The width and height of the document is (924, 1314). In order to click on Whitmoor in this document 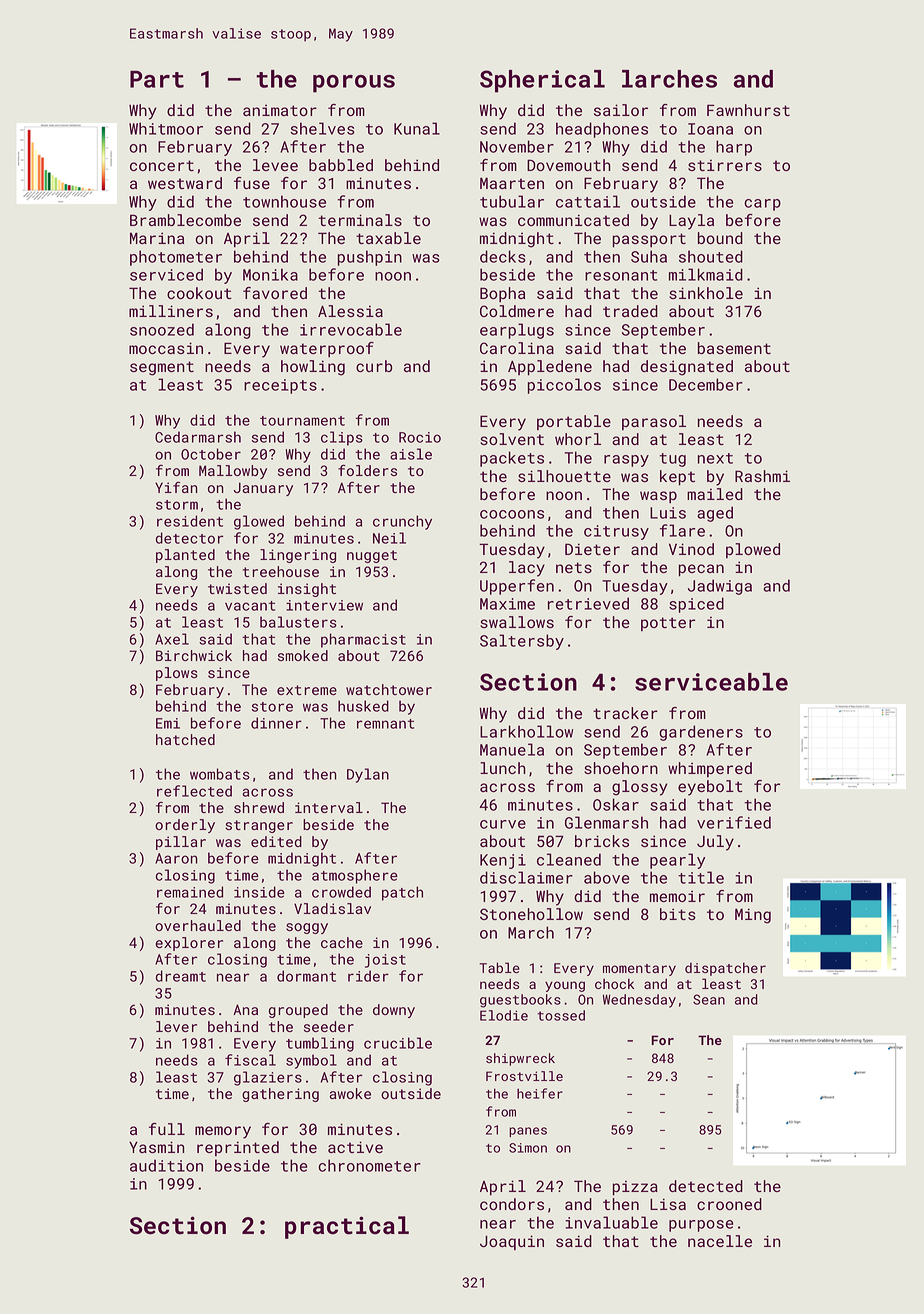, I will do `click(166, 128)`.
